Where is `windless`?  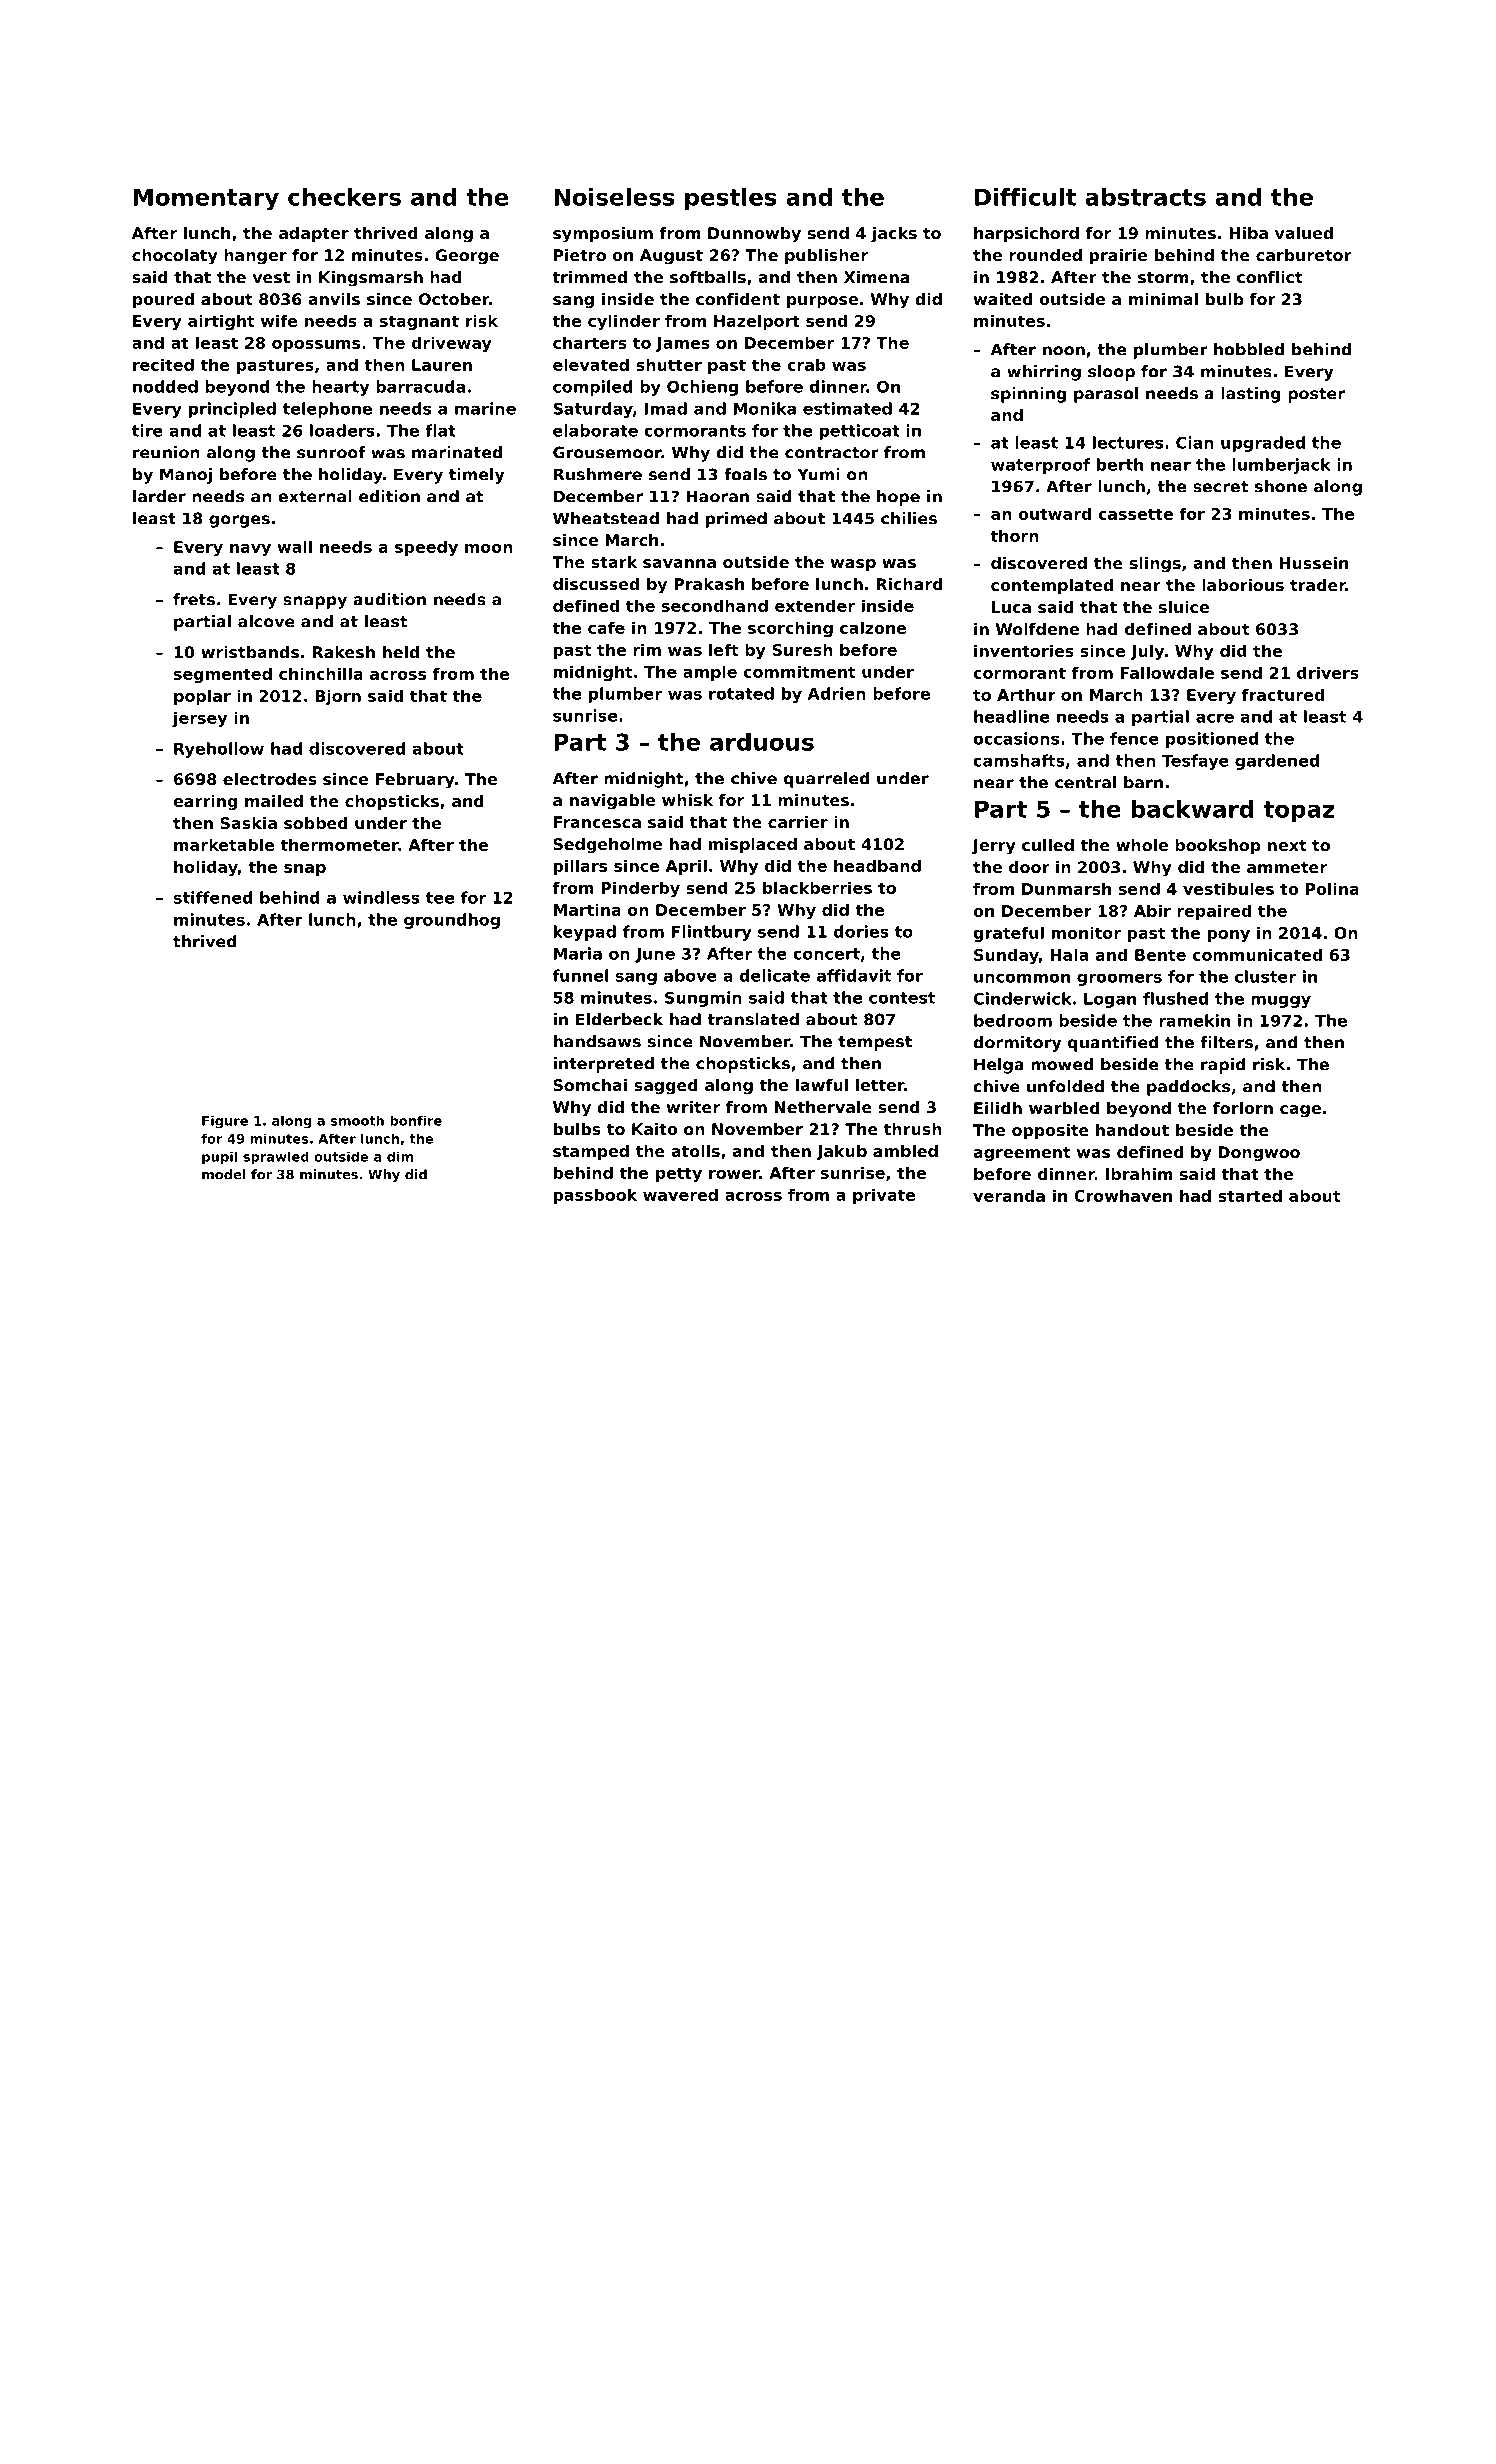
windless is located at coordinates (381, 897).
